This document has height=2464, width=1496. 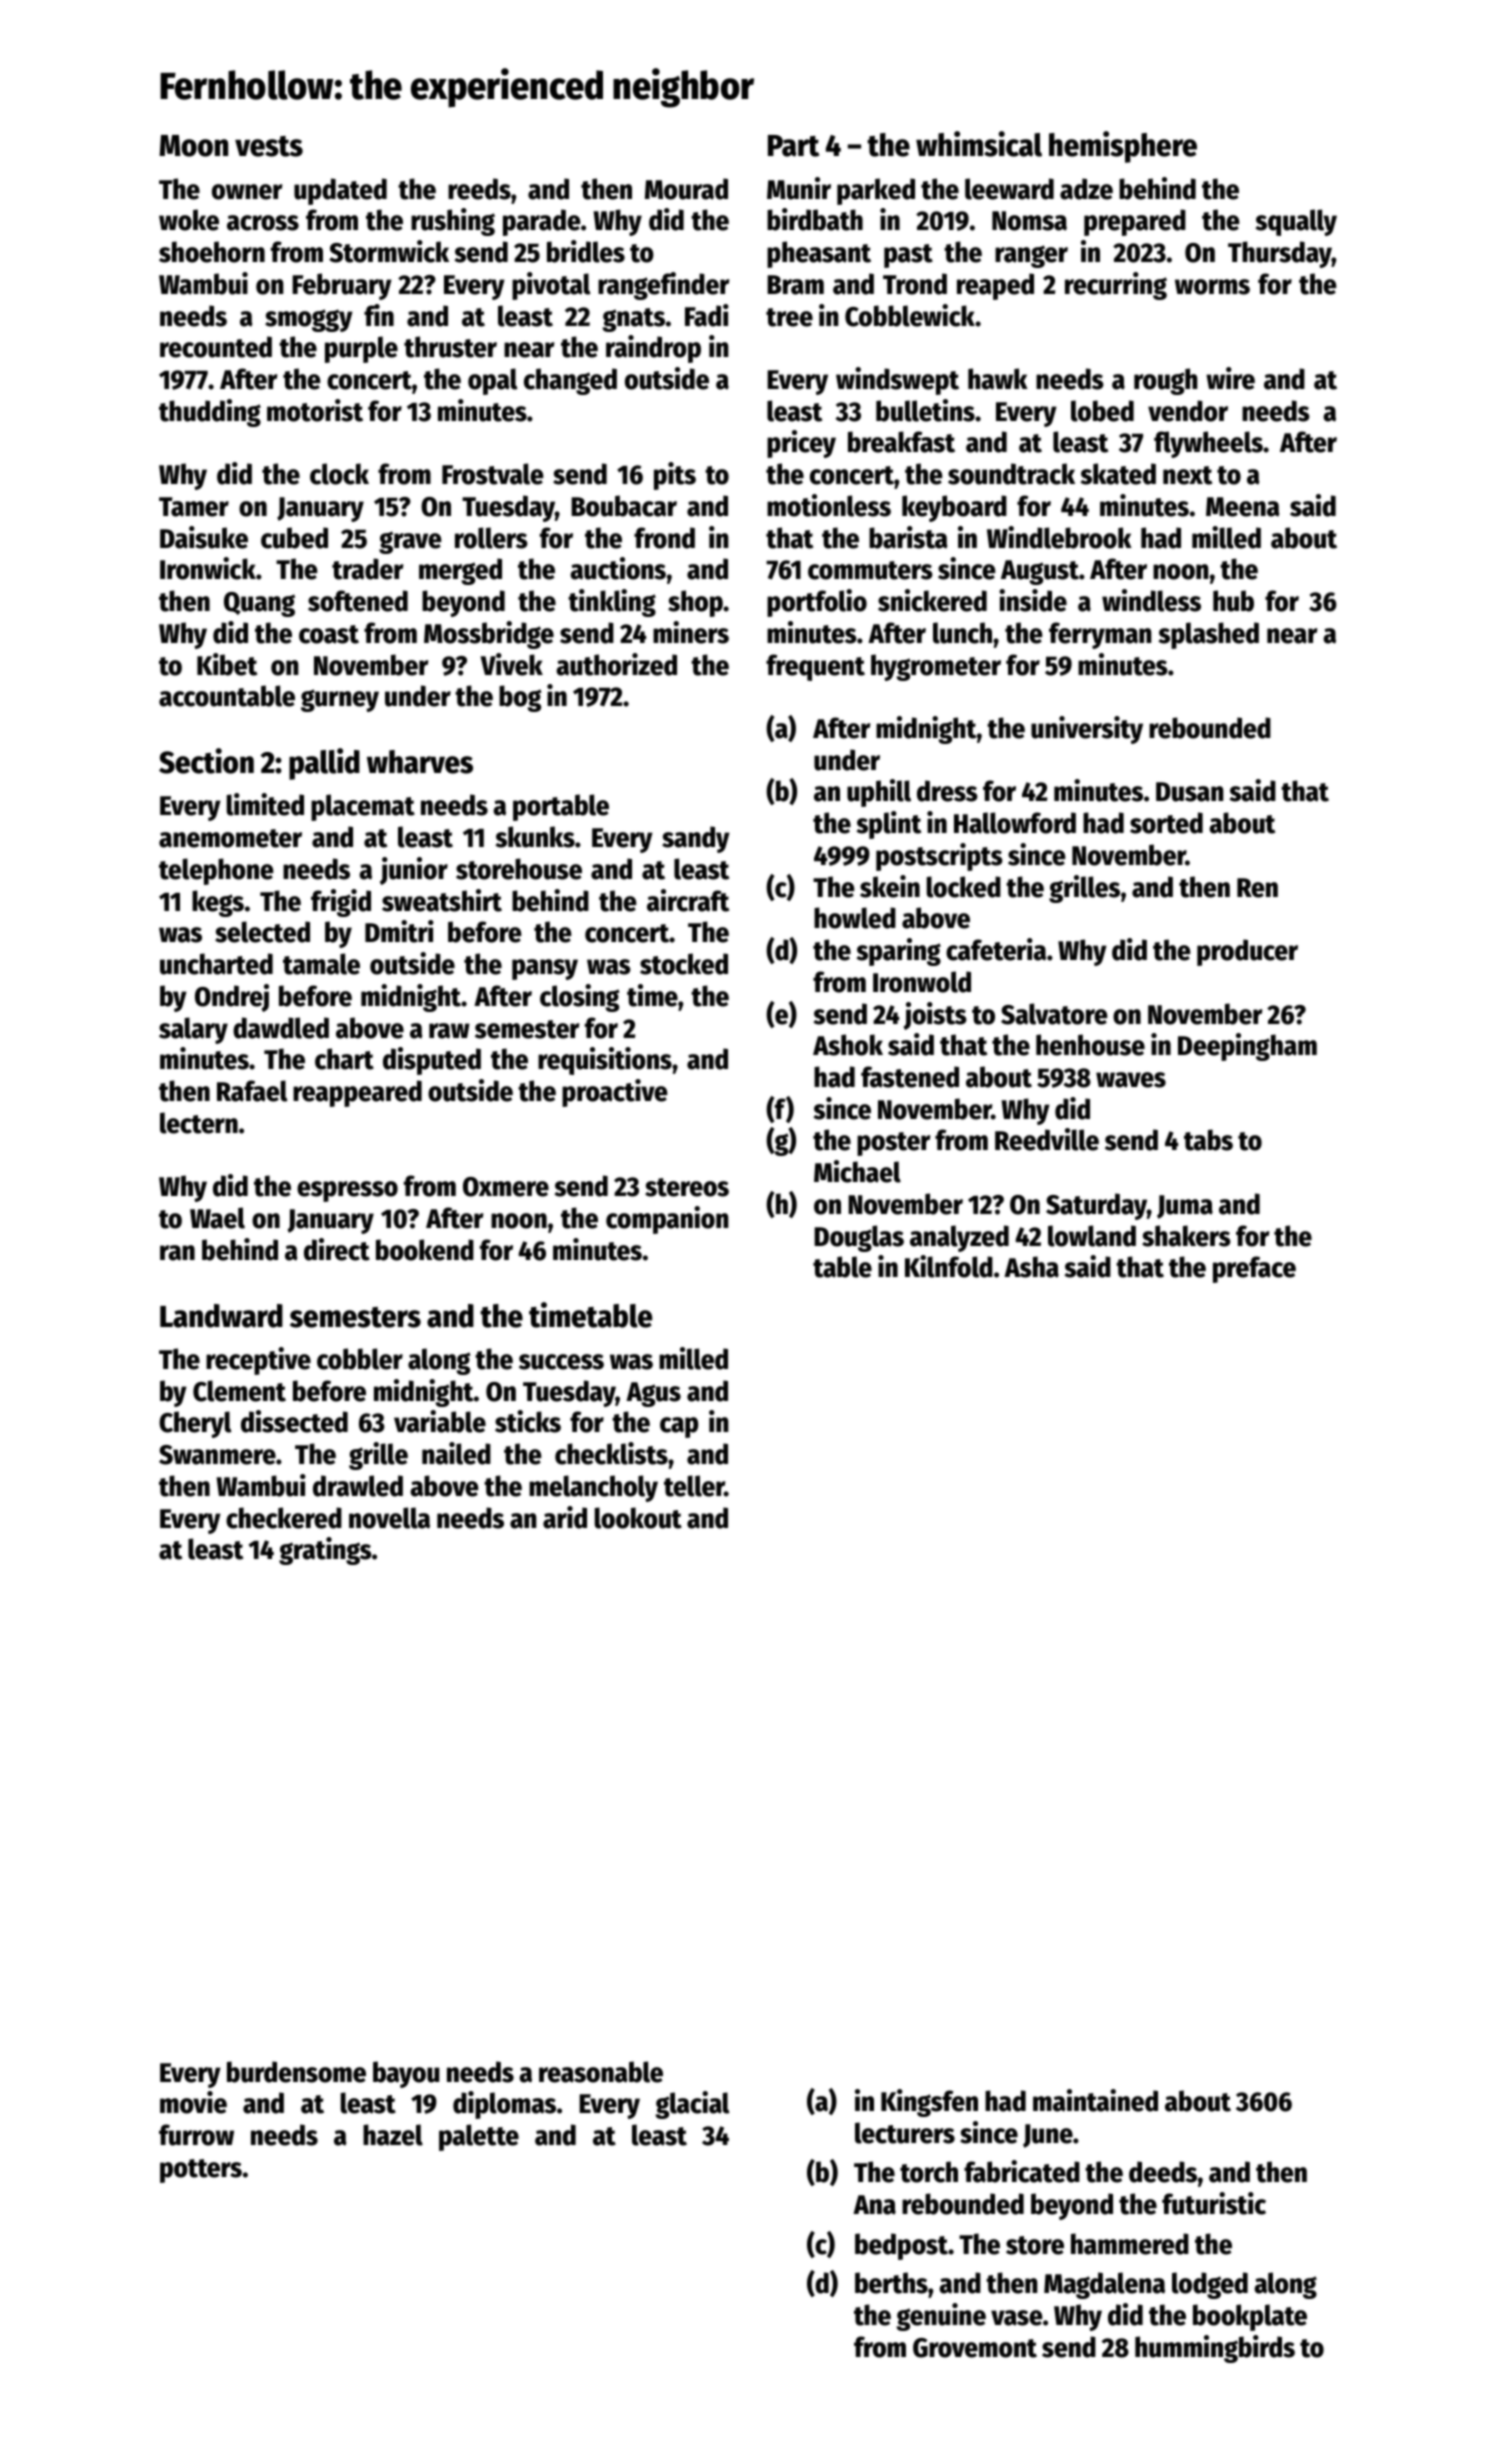 What do you see at coordinates (506, 1187) in the document?
I see `Oxmere` at bounding box center [506, 1187].
